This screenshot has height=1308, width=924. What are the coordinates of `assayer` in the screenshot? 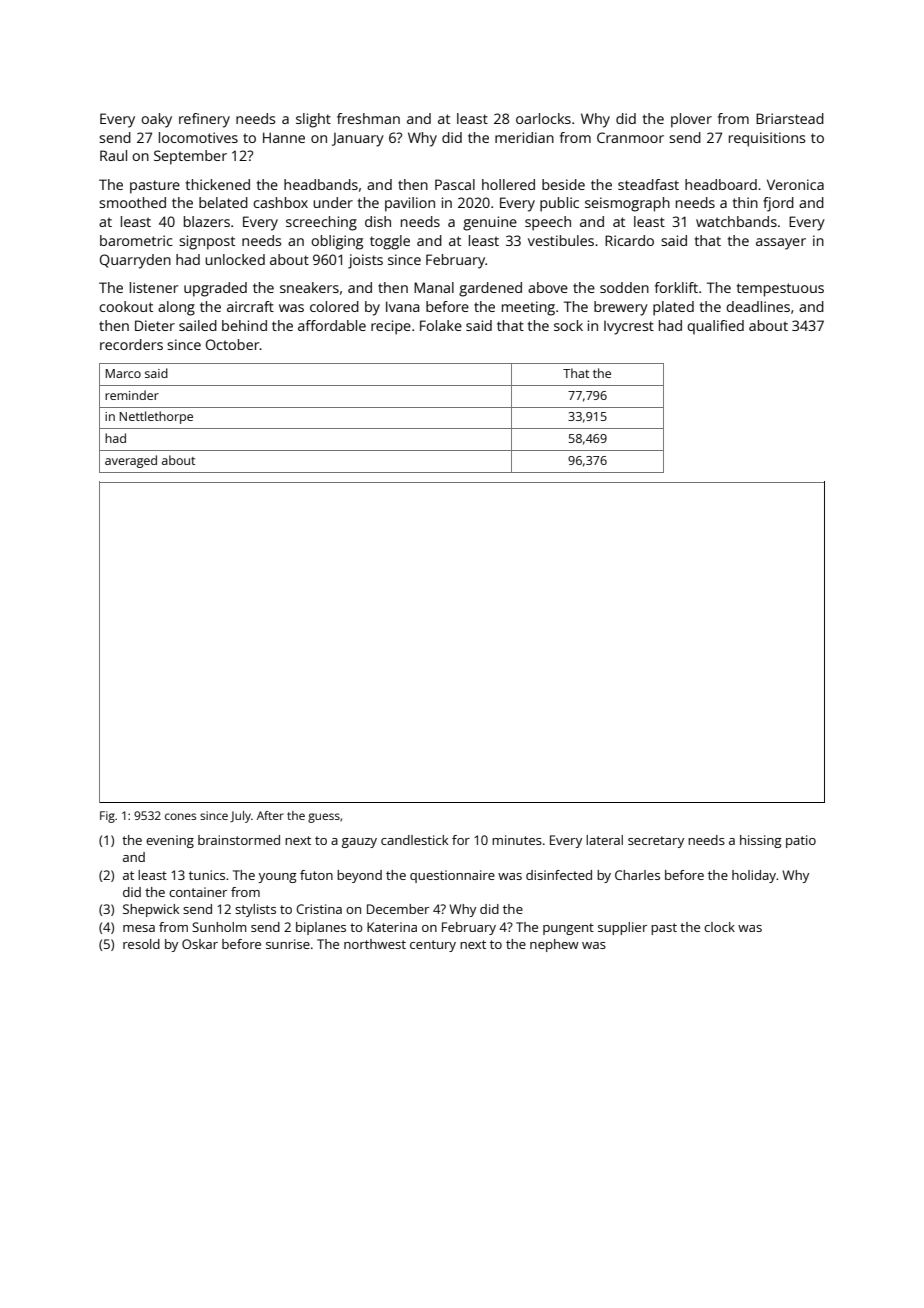 It's located at (781, 244).
